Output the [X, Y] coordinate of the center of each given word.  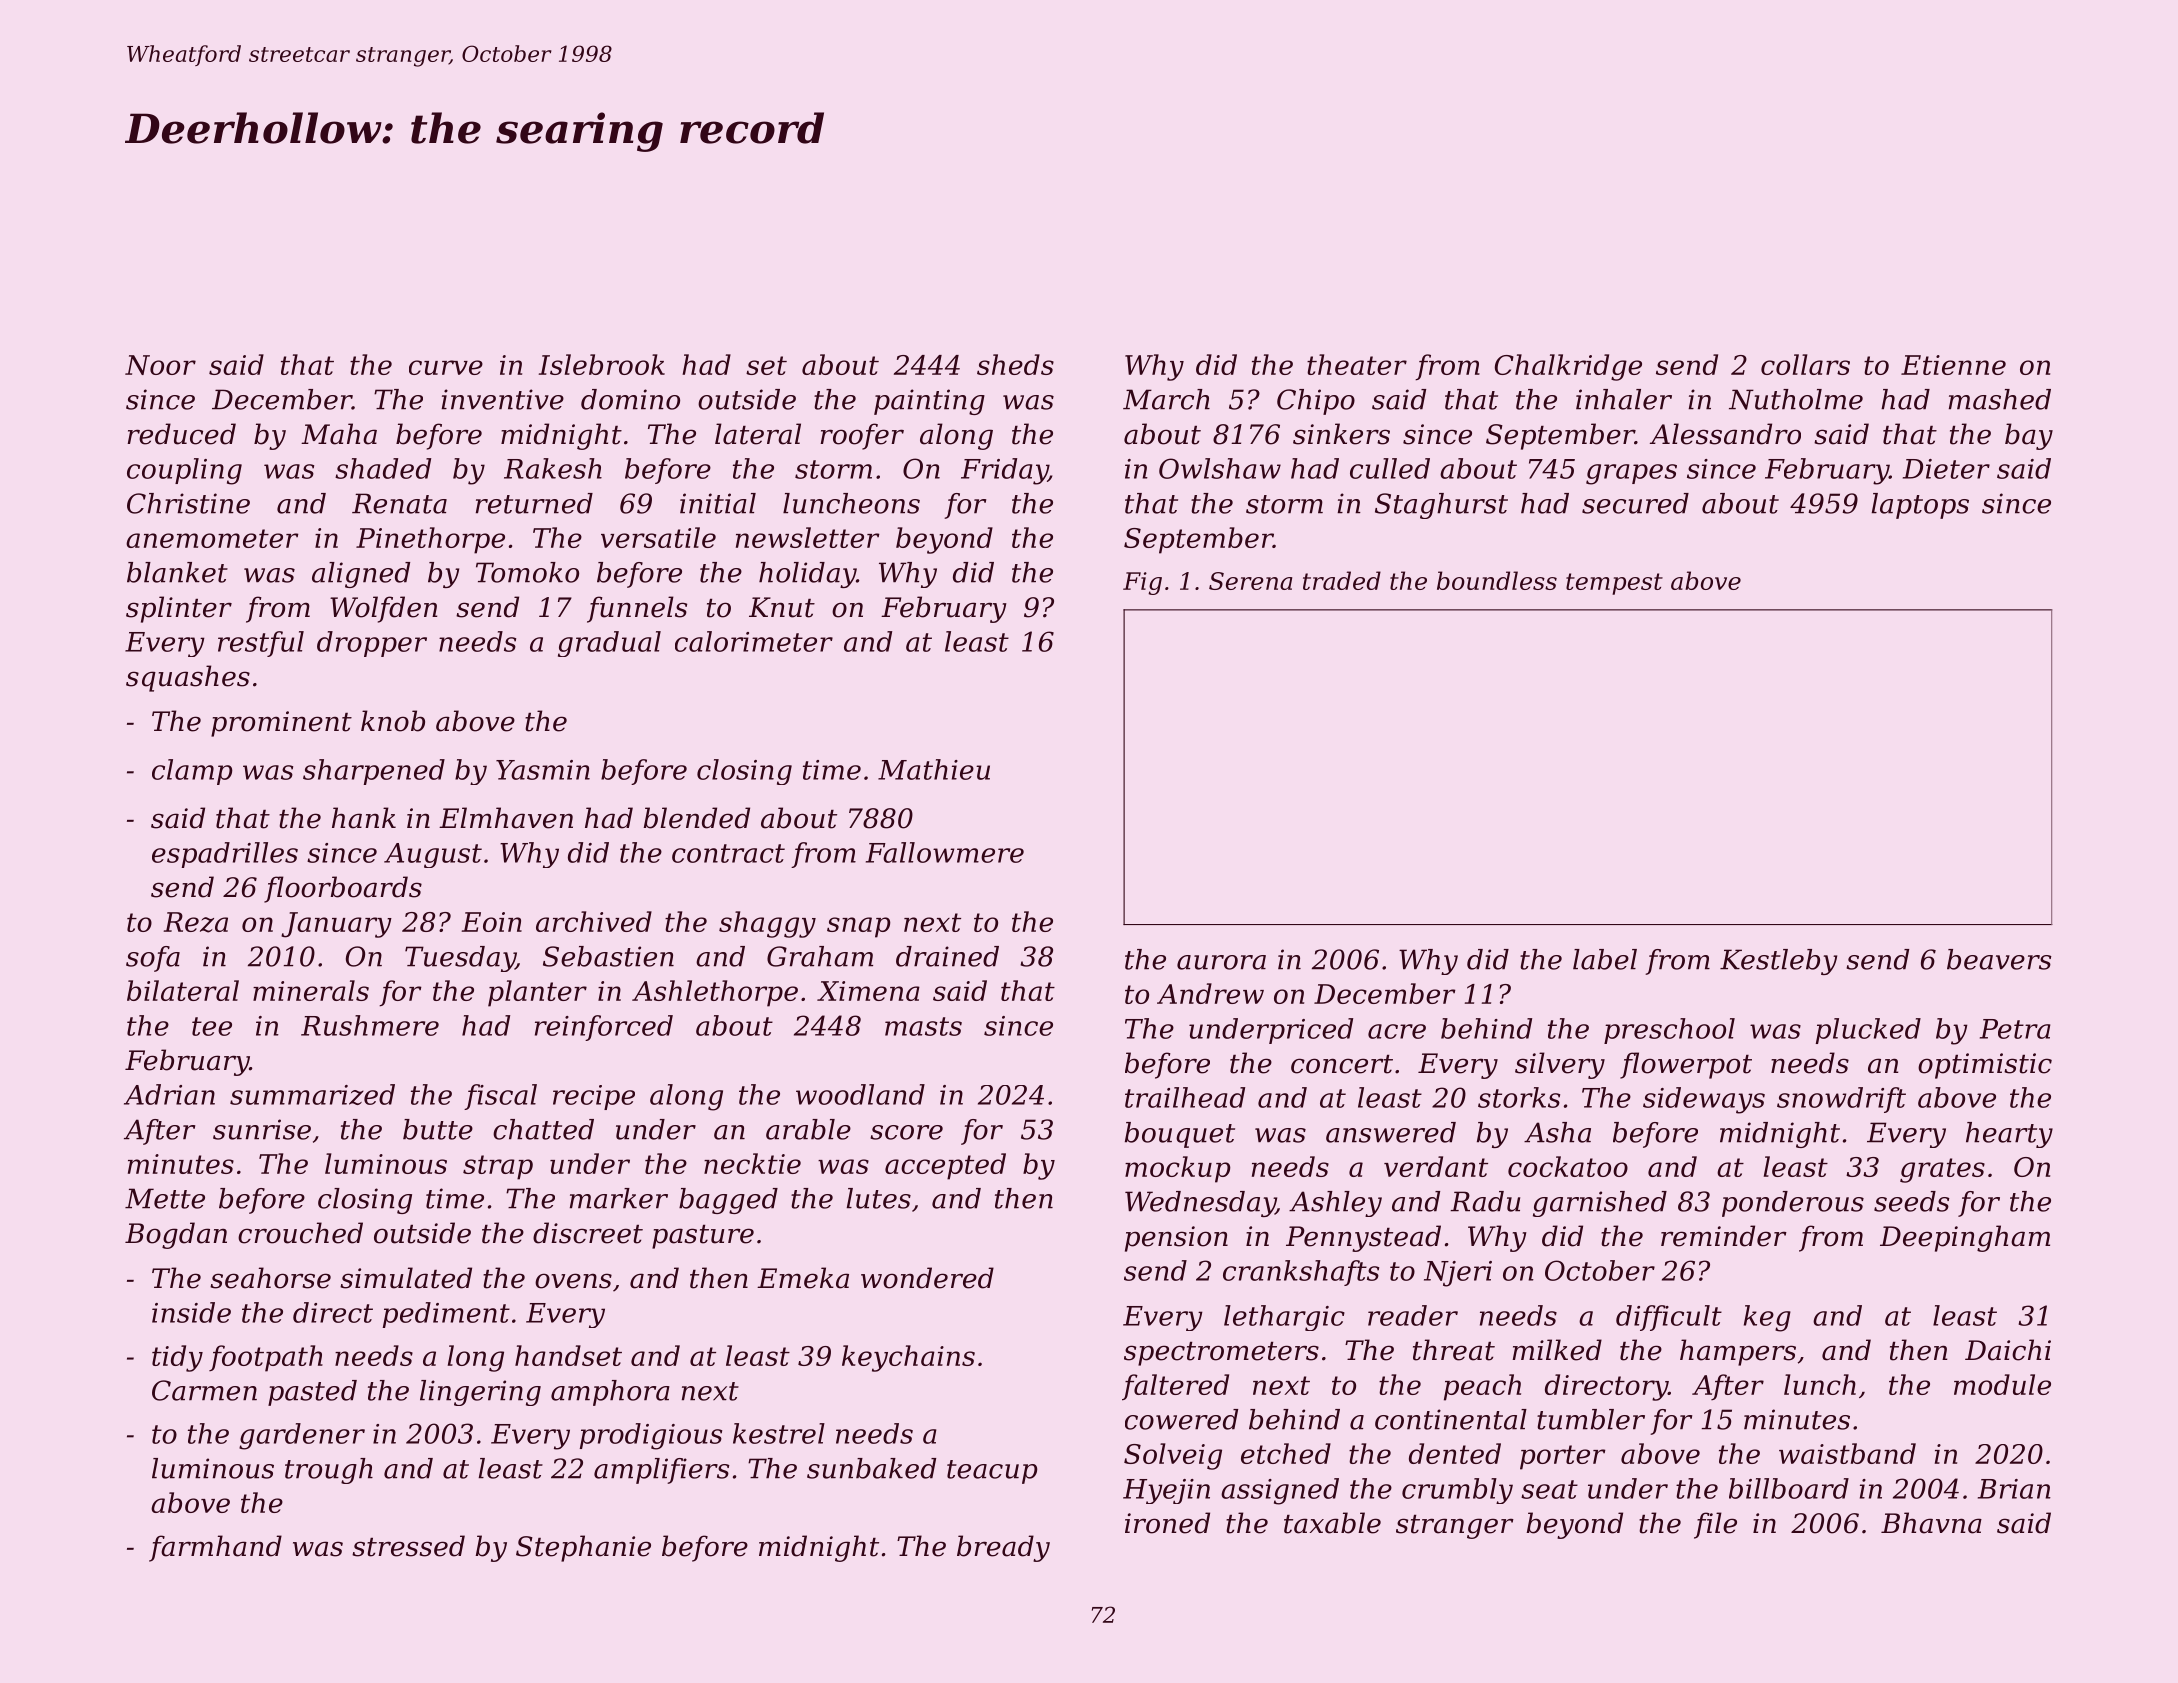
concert [1342, 1064]
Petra [2015, 1029]
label [1605, 959]
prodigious [651, 1436]
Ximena [868, 991]
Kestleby [1778, 962]
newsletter [808, 537]
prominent [281, 724]
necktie [752, 1163]
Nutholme [1796, 399]
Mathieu [934, 769]
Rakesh [553, 468]
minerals [311, 990]
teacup [992, 1472]
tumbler [1591, 1419]
